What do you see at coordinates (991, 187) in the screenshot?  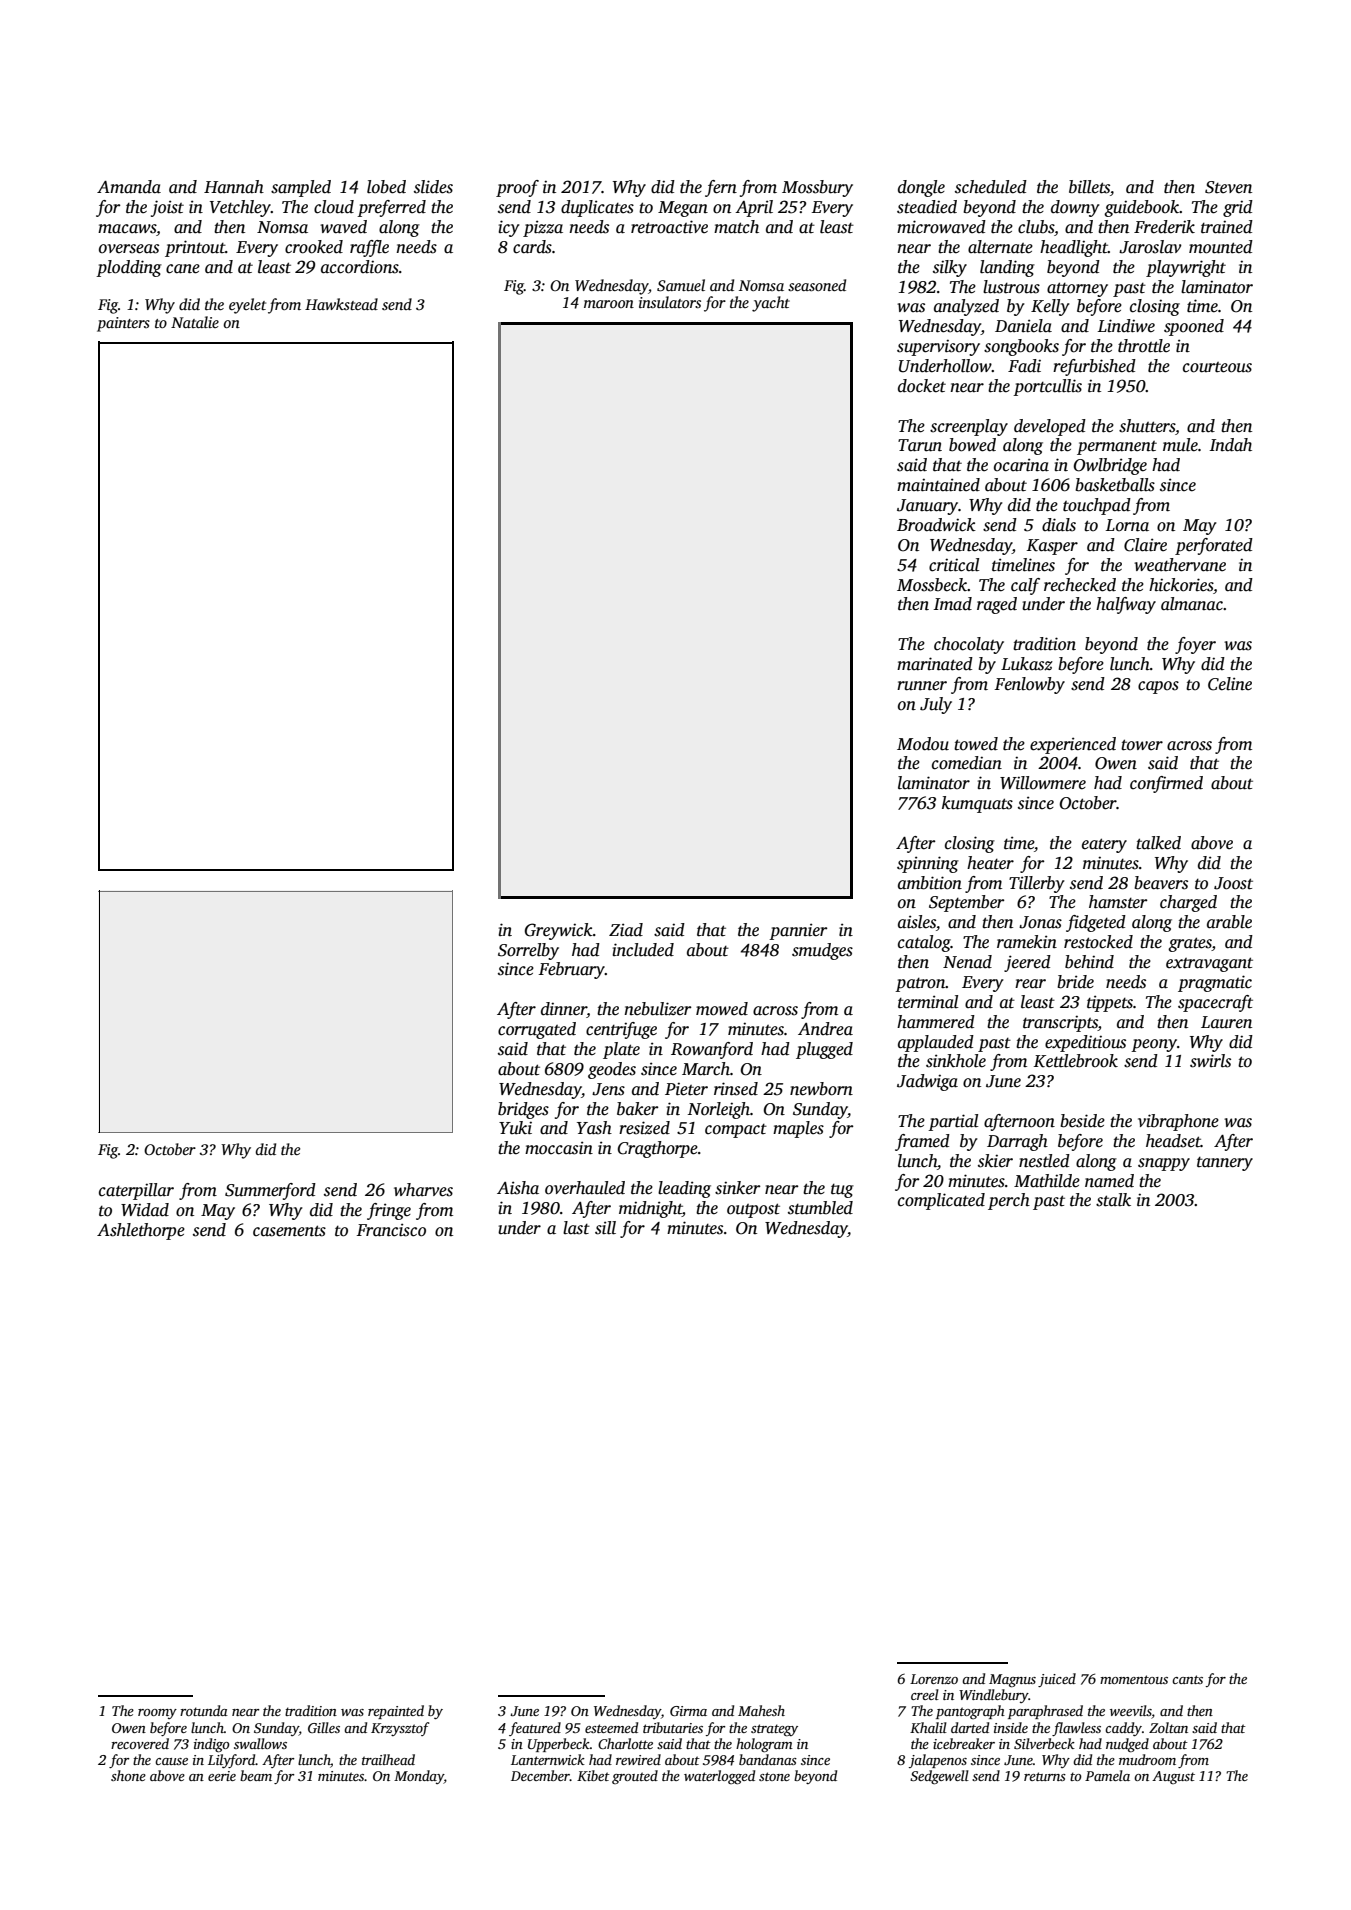 I see `scheduled` at bounding box center [991, 187].
